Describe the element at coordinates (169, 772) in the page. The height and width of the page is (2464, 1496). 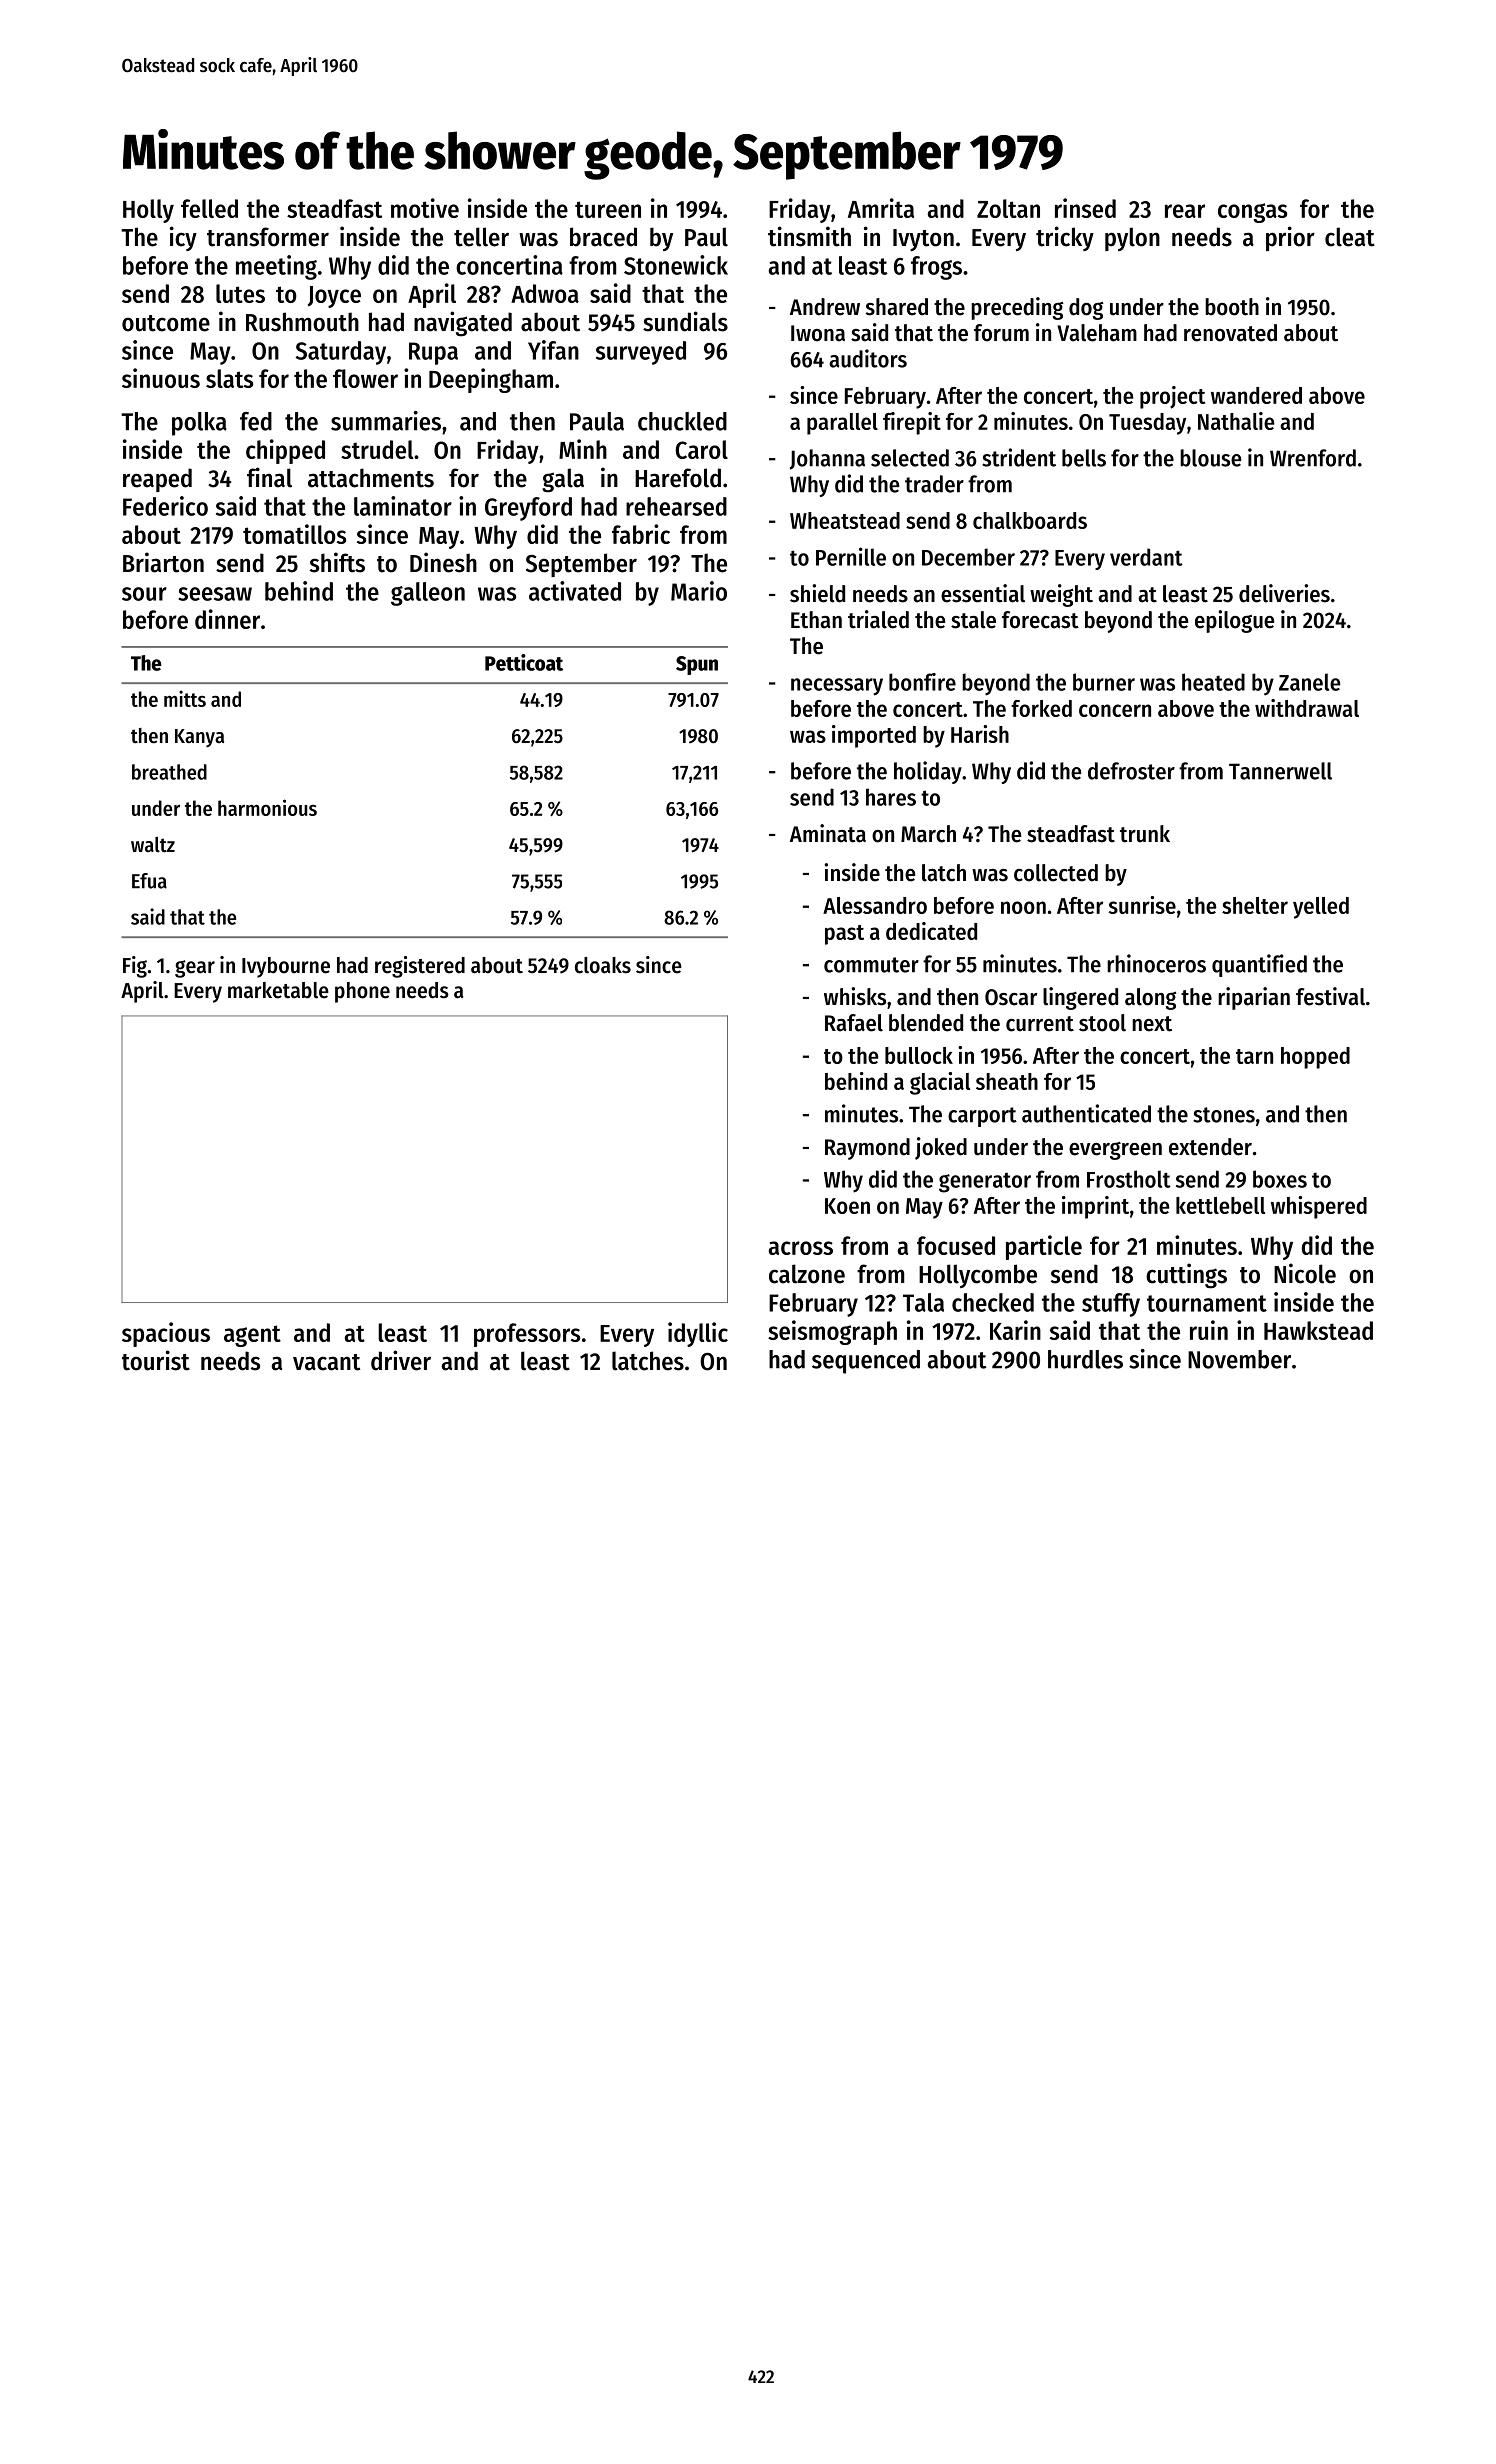
I see `breathed` at that location.
